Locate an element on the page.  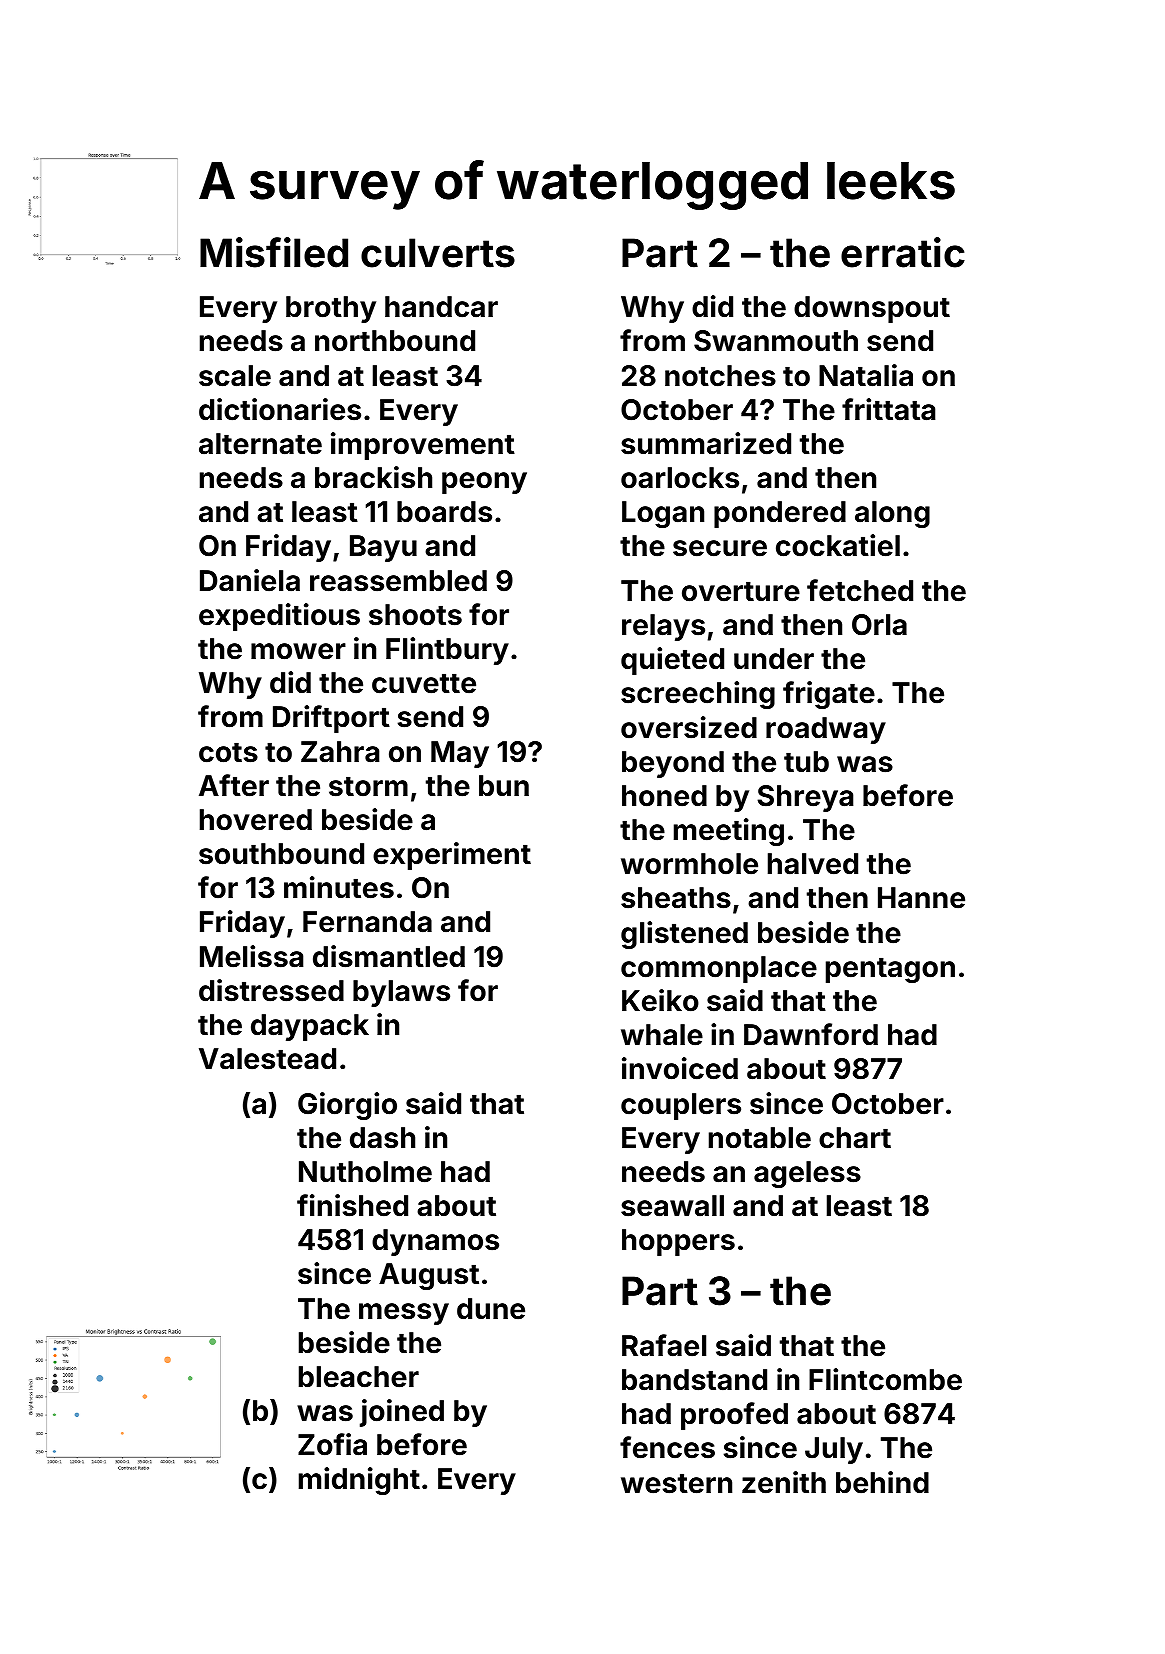
Driftport is located at coordinates (331, 719).
